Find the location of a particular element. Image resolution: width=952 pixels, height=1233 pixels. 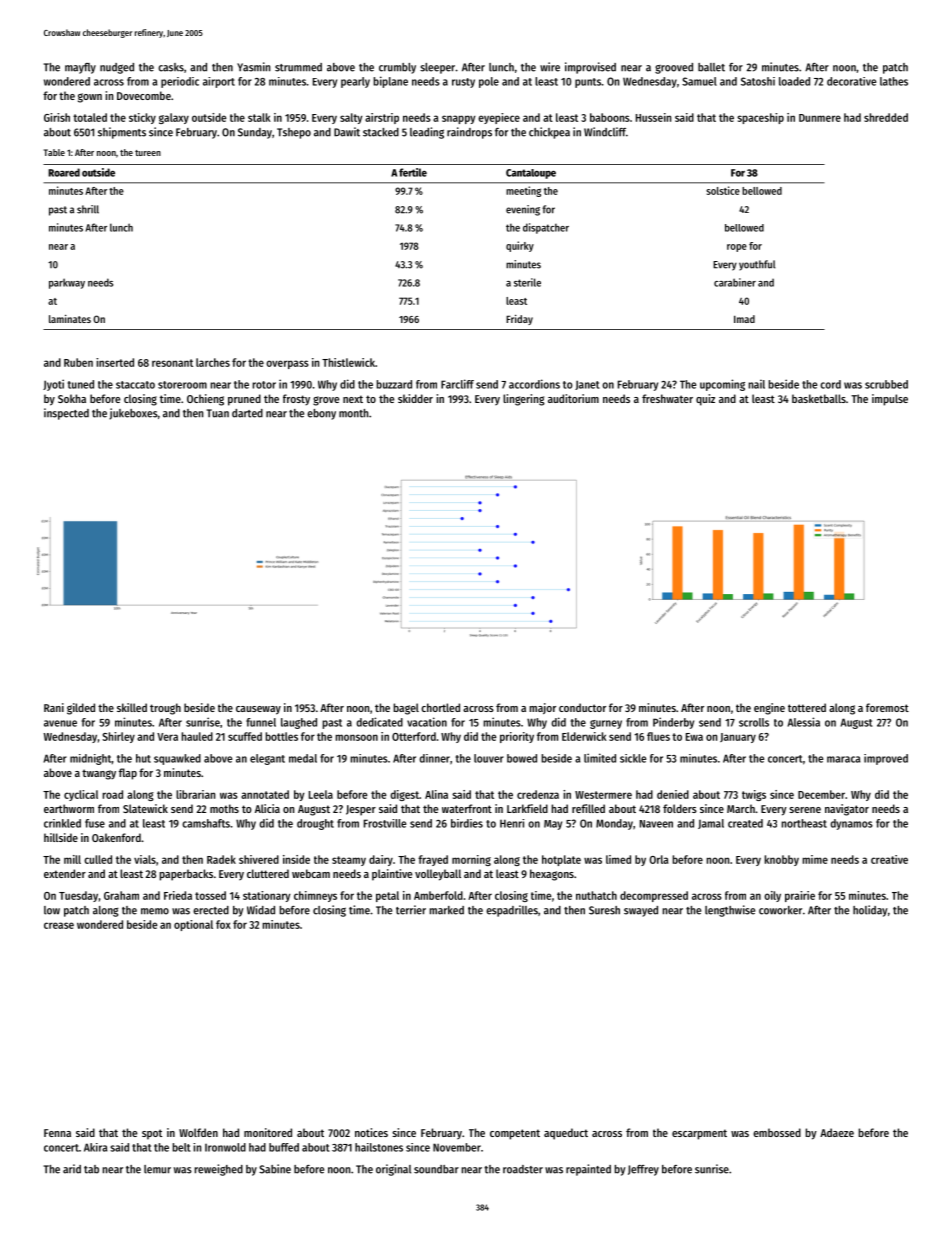

swayed is located at coordinates (641, 911).
